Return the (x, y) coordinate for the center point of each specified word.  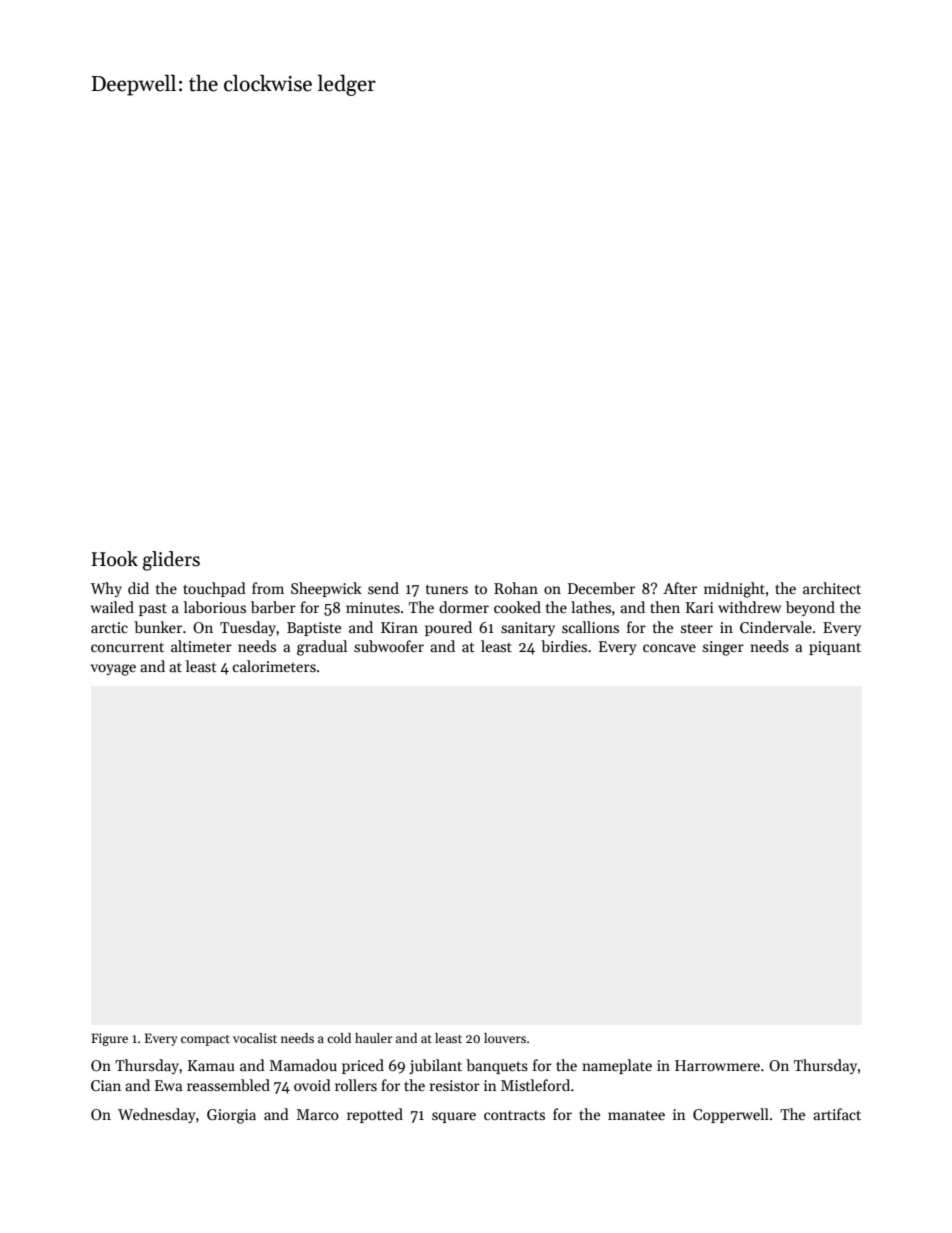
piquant (835, 648)
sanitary (528, 629)
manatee (636, 1115)
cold (339, 1038)
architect (832, 588)
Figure (109, 1039)
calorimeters (274, 666)
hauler (374, 1038)
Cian (106, 1085)
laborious (215, 607)
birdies (564, 646)
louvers (505, 1038)
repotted (375, 1115)
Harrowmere (717, 1065)
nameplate (617, 1066)
